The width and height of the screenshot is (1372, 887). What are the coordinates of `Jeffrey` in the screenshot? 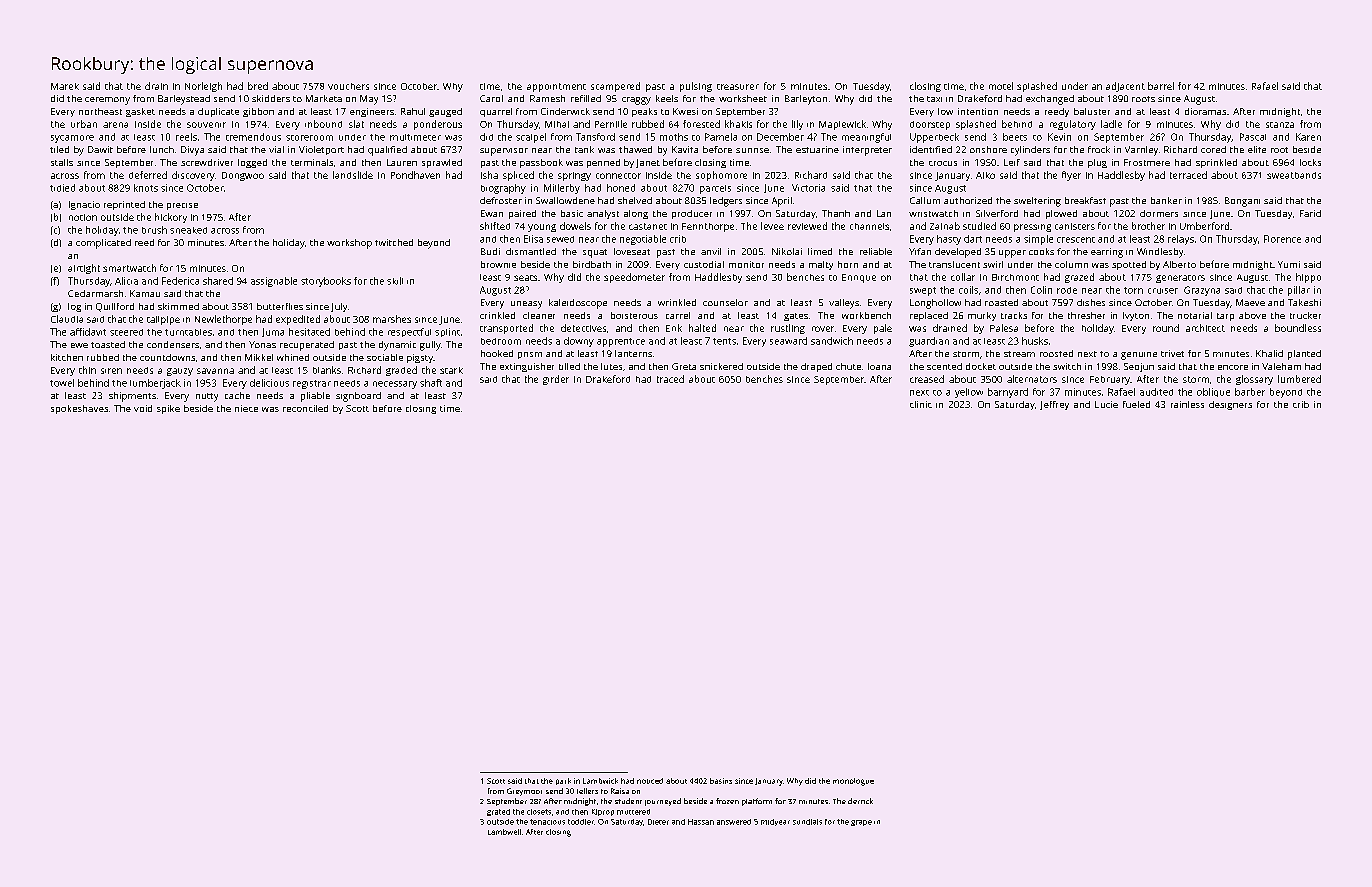 It's located at (1054, 405).
